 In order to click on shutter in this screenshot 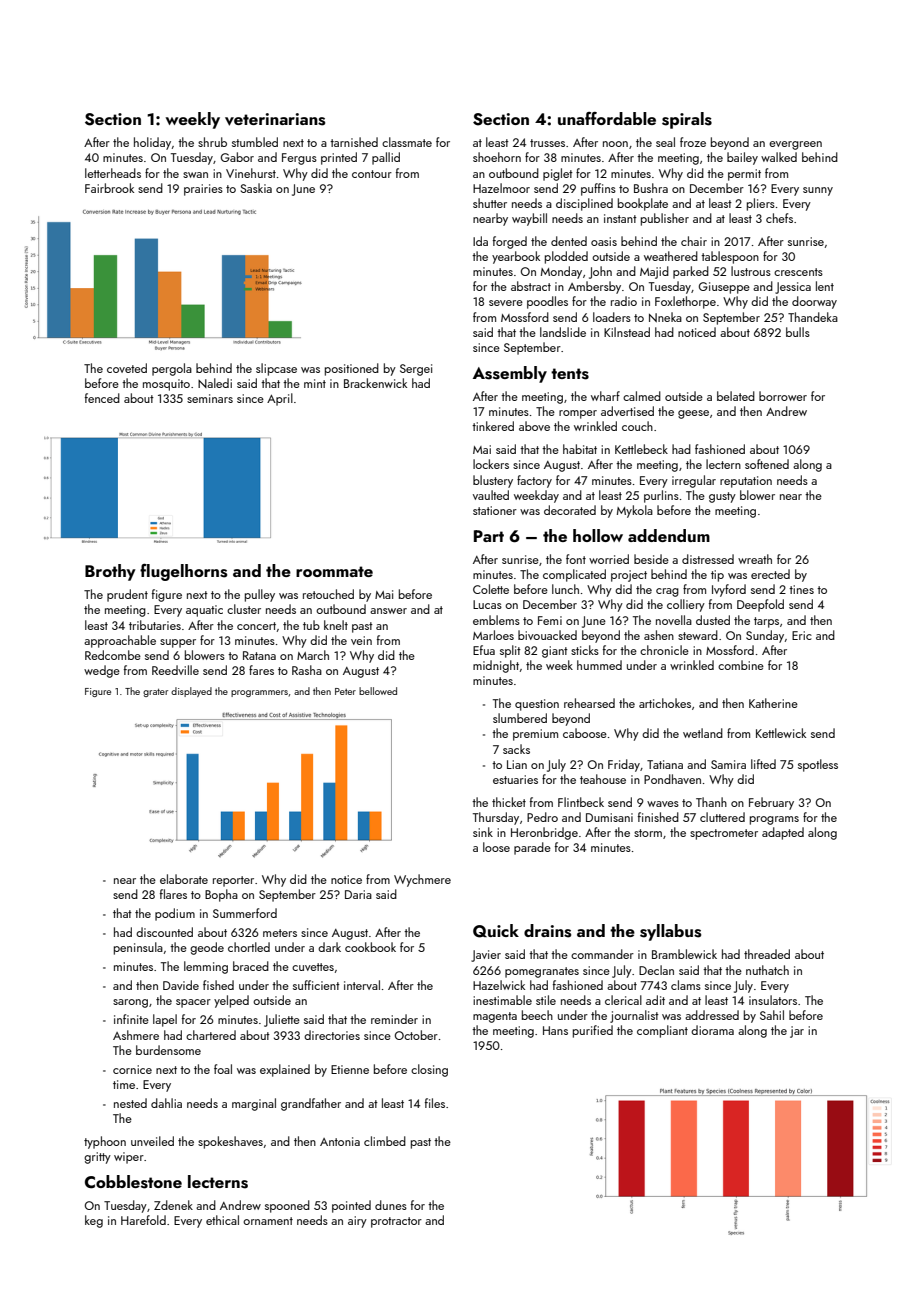, I will do `click(490, 203)`.
